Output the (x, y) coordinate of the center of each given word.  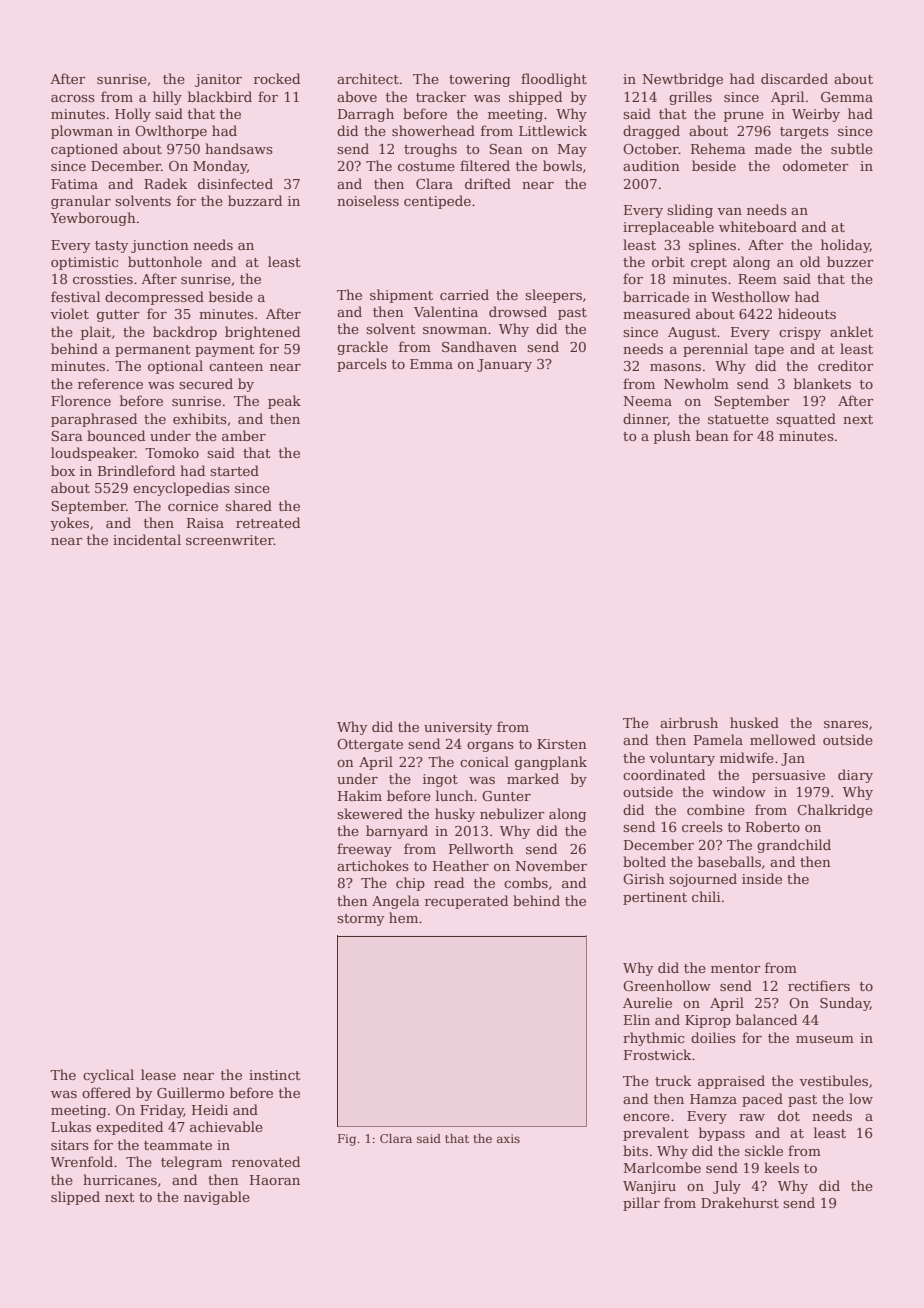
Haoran (275, 1180)
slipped (75, 1198)
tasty (111, 247)
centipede (437, 202)
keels (781, 1167)
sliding (690, 211)
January (504, 365)
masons (675, 367)
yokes (69, 524)
